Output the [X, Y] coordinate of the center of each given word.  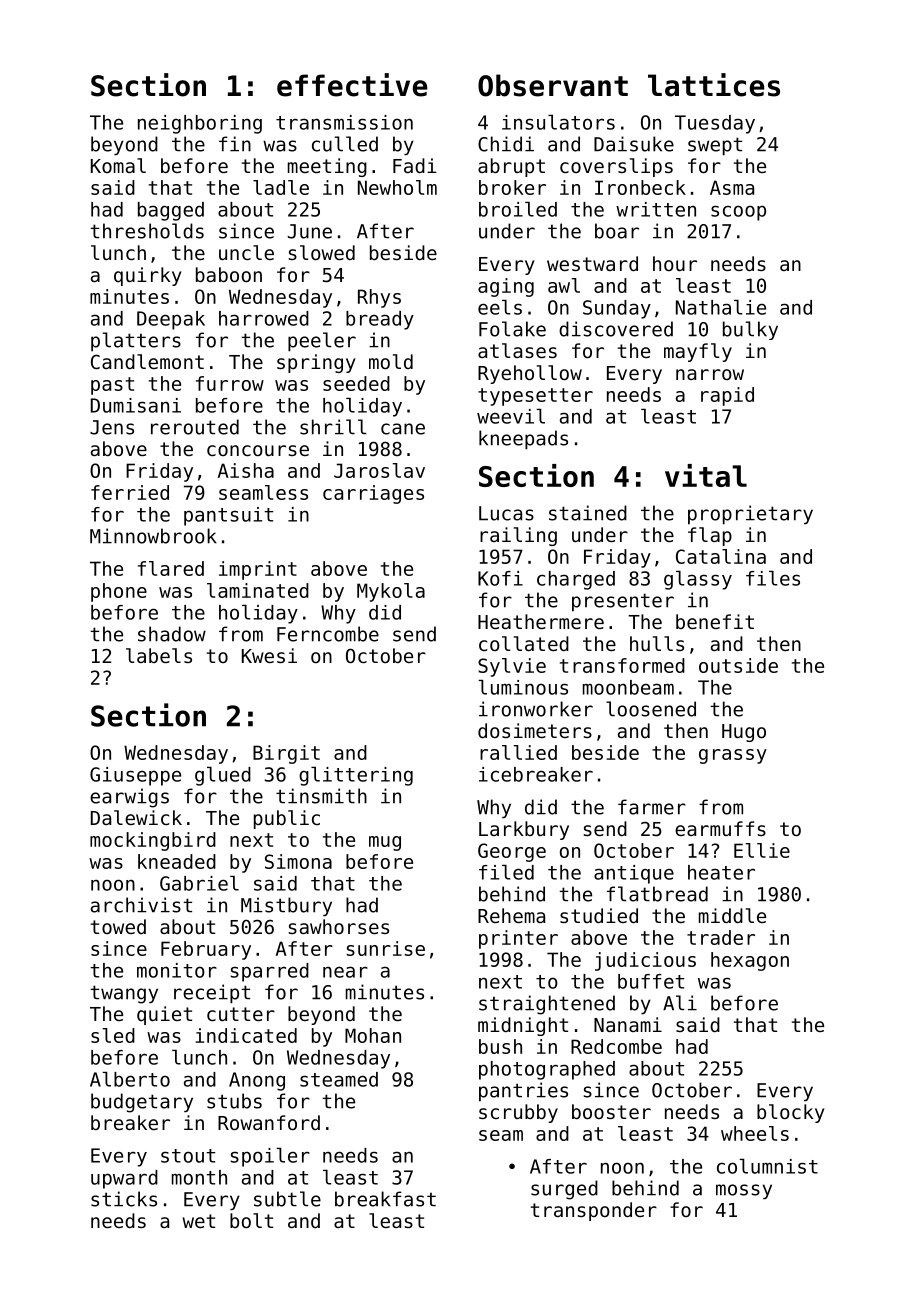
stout [188, 1156]
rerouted [195, 427]
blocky [791, 1113]
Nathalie [721, 307]
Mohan [373, 1035]
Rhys [379, 298]
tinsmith [321, 796]
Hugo [744, 733]
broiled [518, 209]
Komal [118, 165]
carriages [373, 494]
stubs [234, 1101]
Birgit [286, 754]
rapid [727, 396]
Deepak [171, 320]
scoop [738, 213]
